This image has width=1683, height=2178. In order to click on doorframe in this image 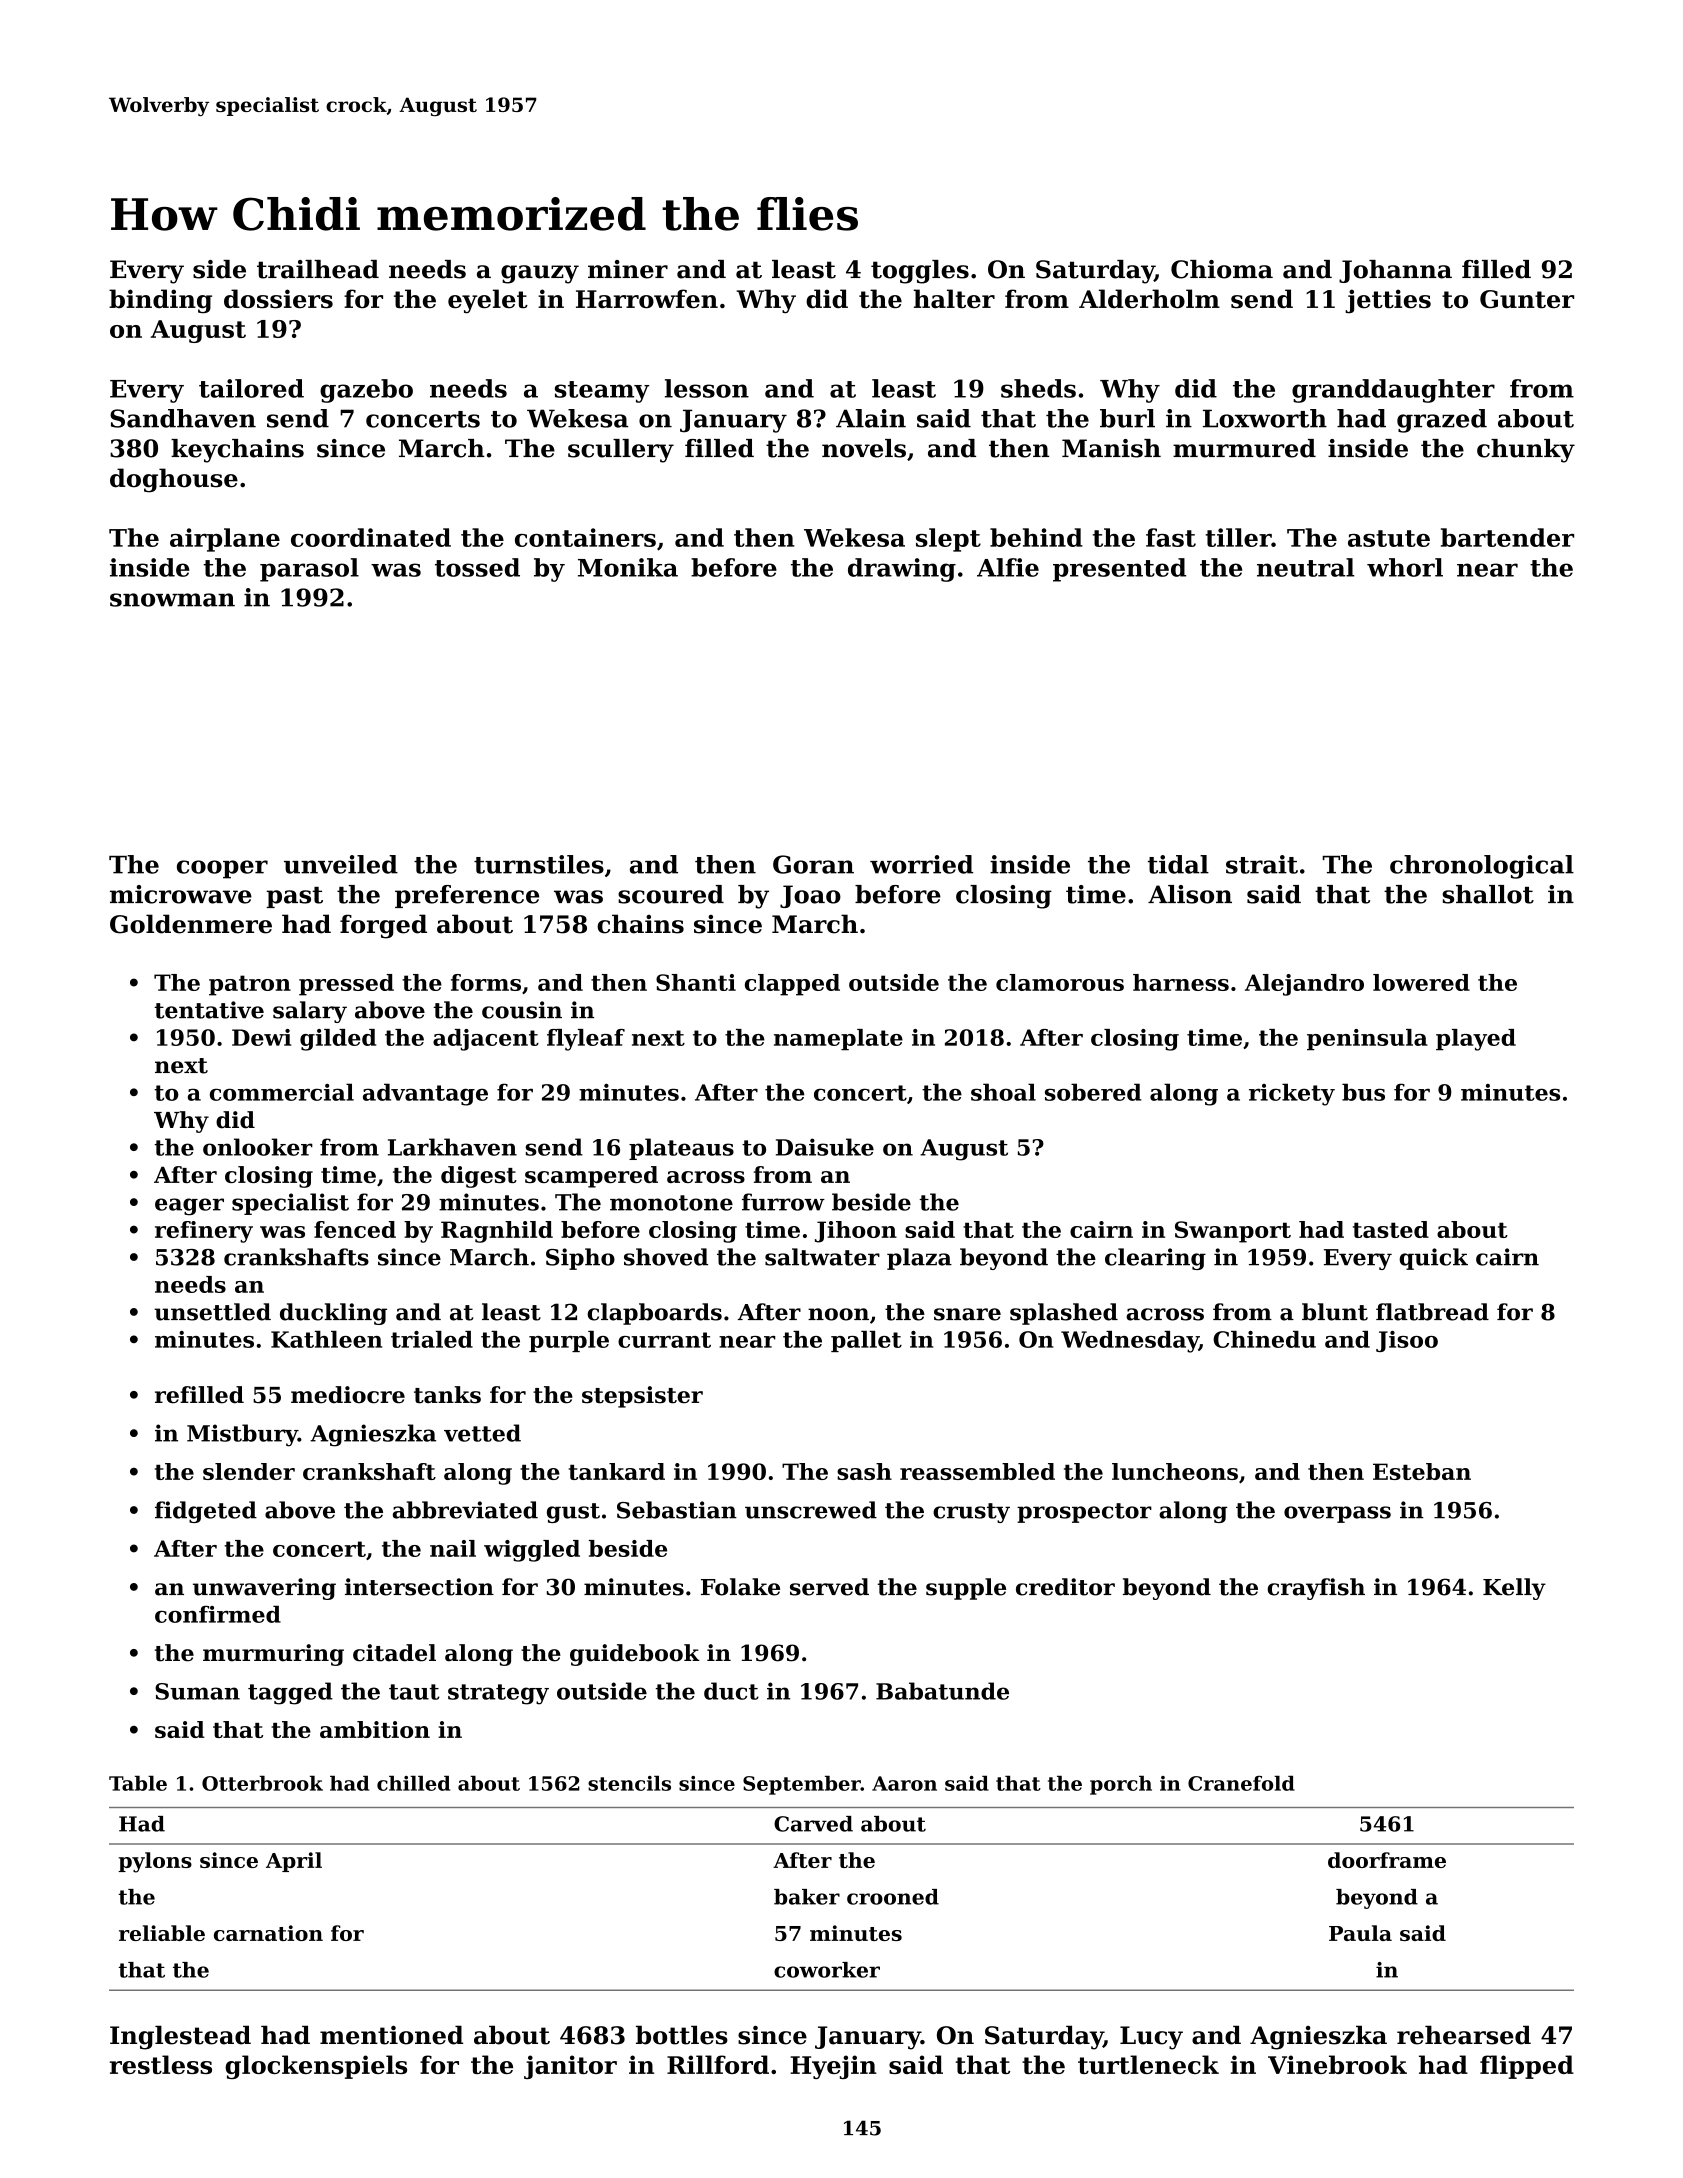, I will do `click(1387, 1860)`.
